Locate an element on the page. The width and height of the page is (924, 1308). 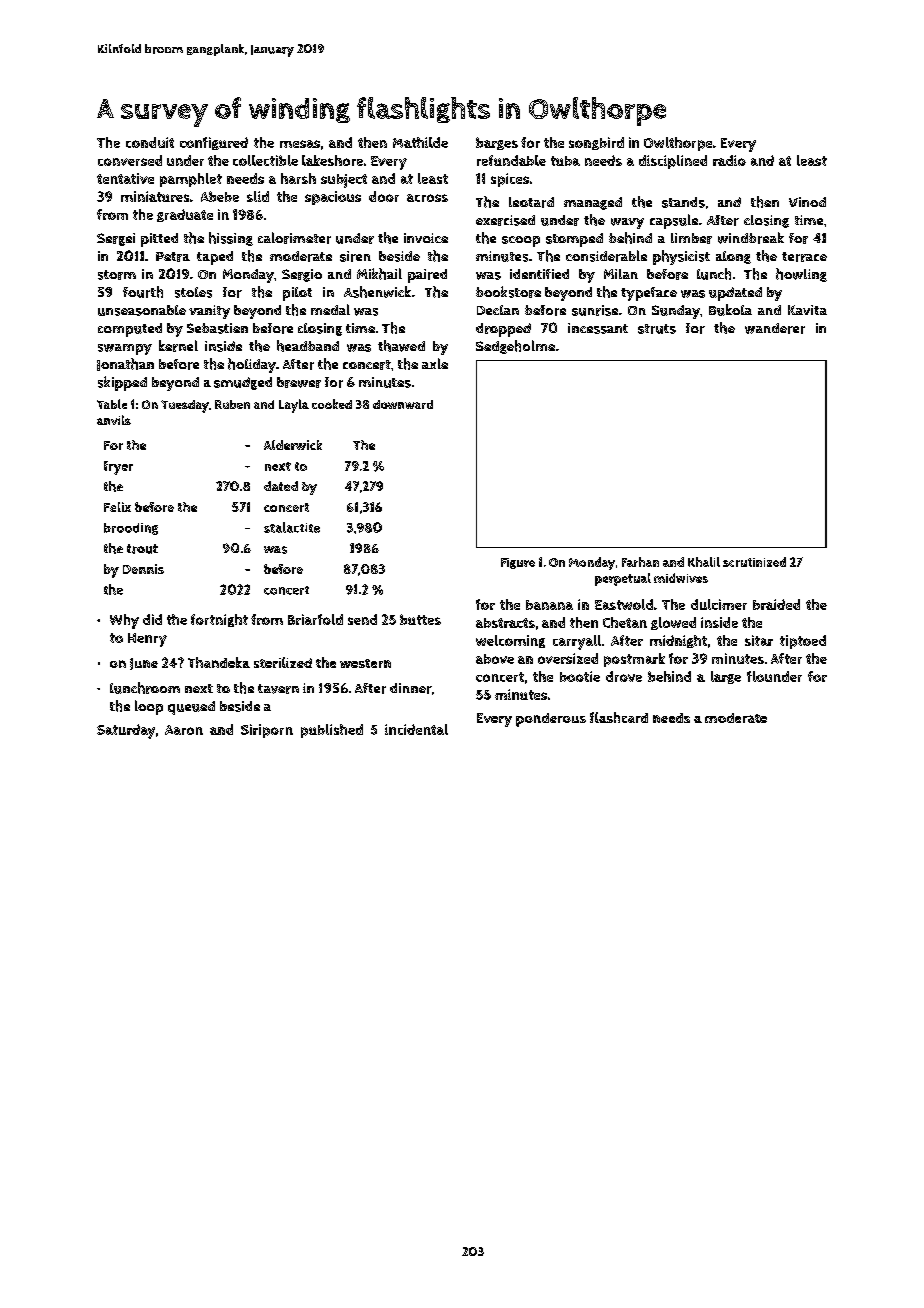
fourth is located at coordinates (143, 292).
